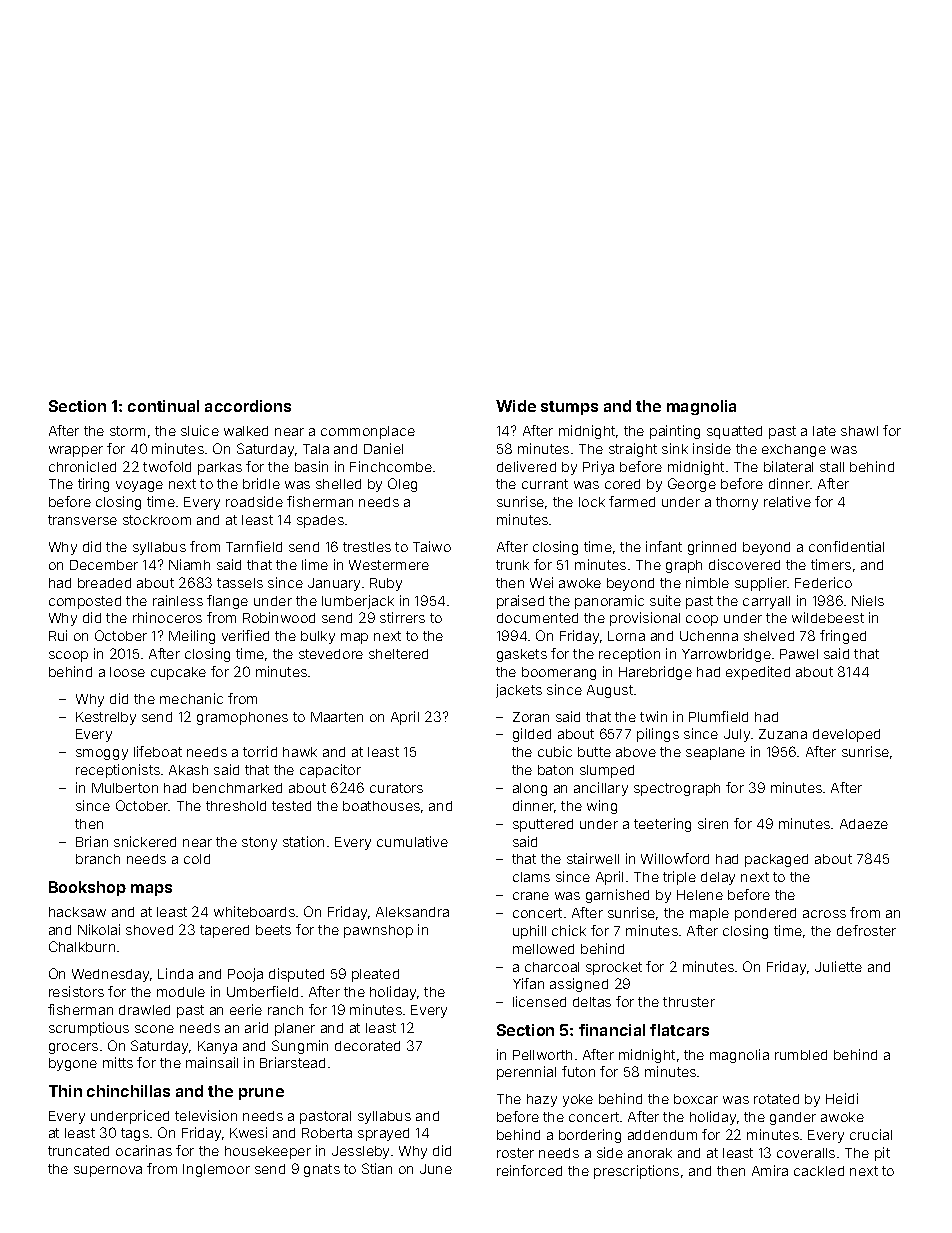 This screenshot has width=952, height=1233. What do you see at coordinates (197, 859) in the screenshot?
I see `cold` at bounding box center [197, 859].
